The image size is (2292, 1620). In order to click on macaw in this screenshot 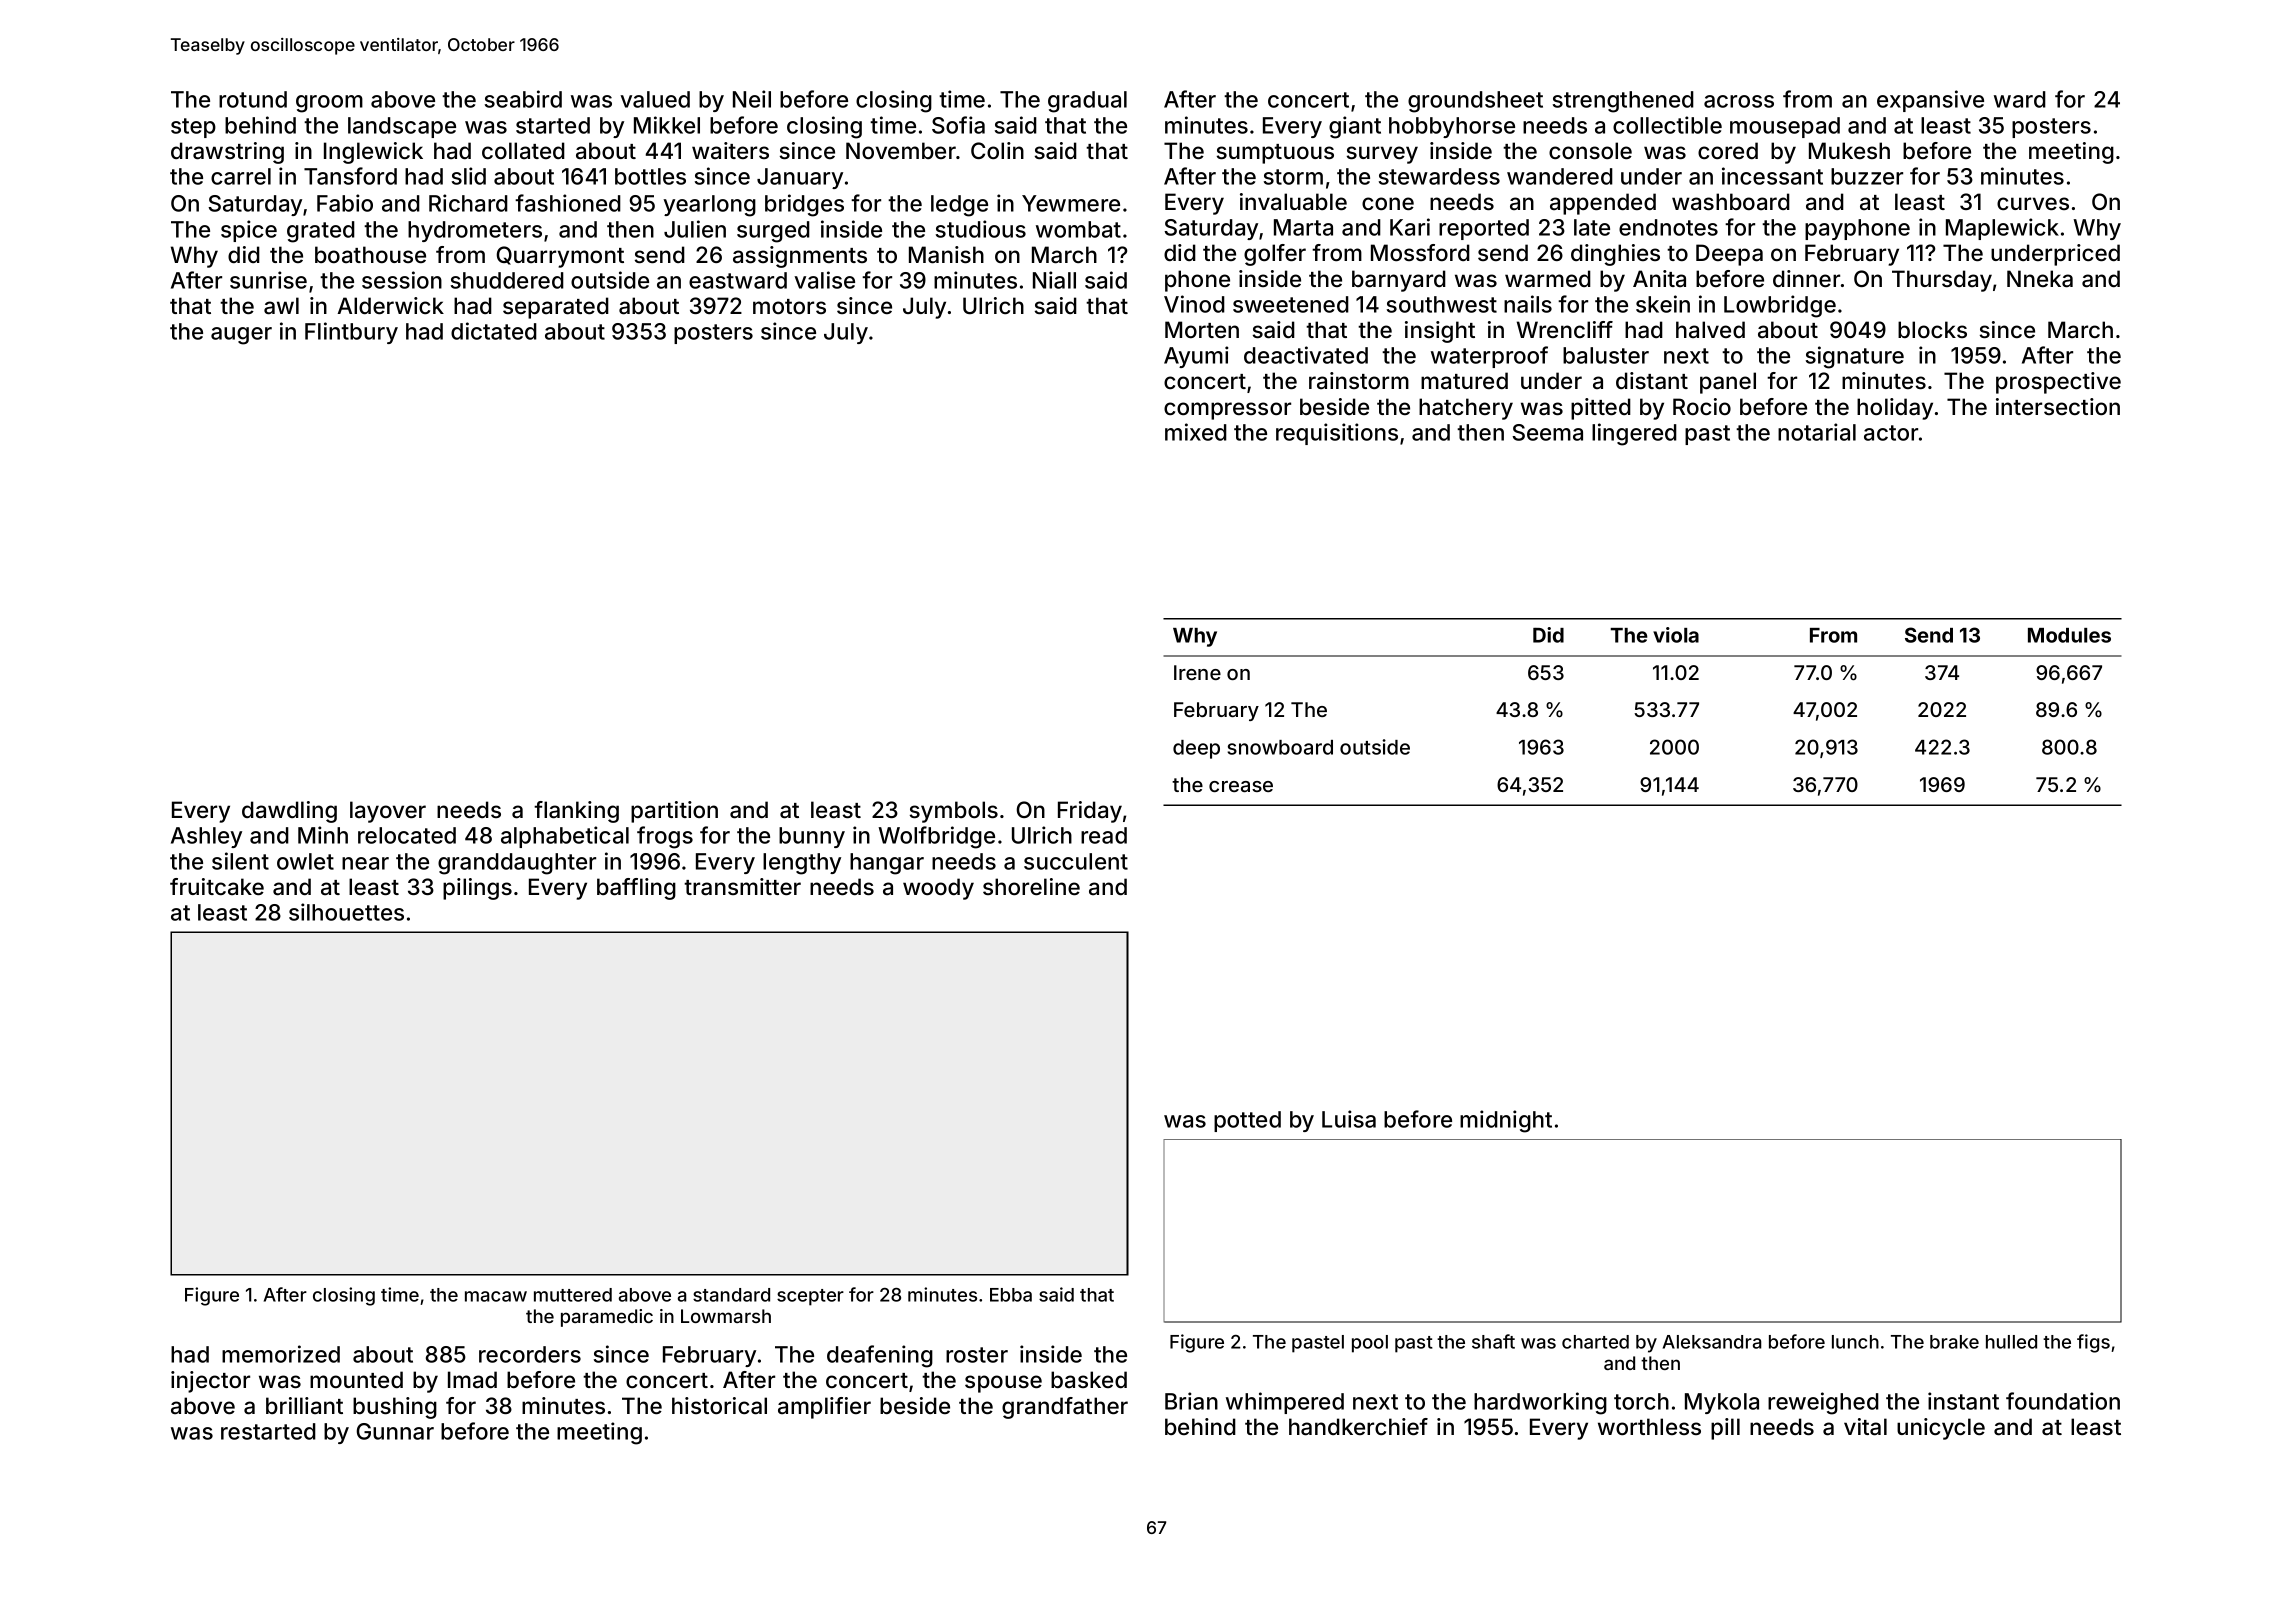, I will do `click(496, 1296)`.
